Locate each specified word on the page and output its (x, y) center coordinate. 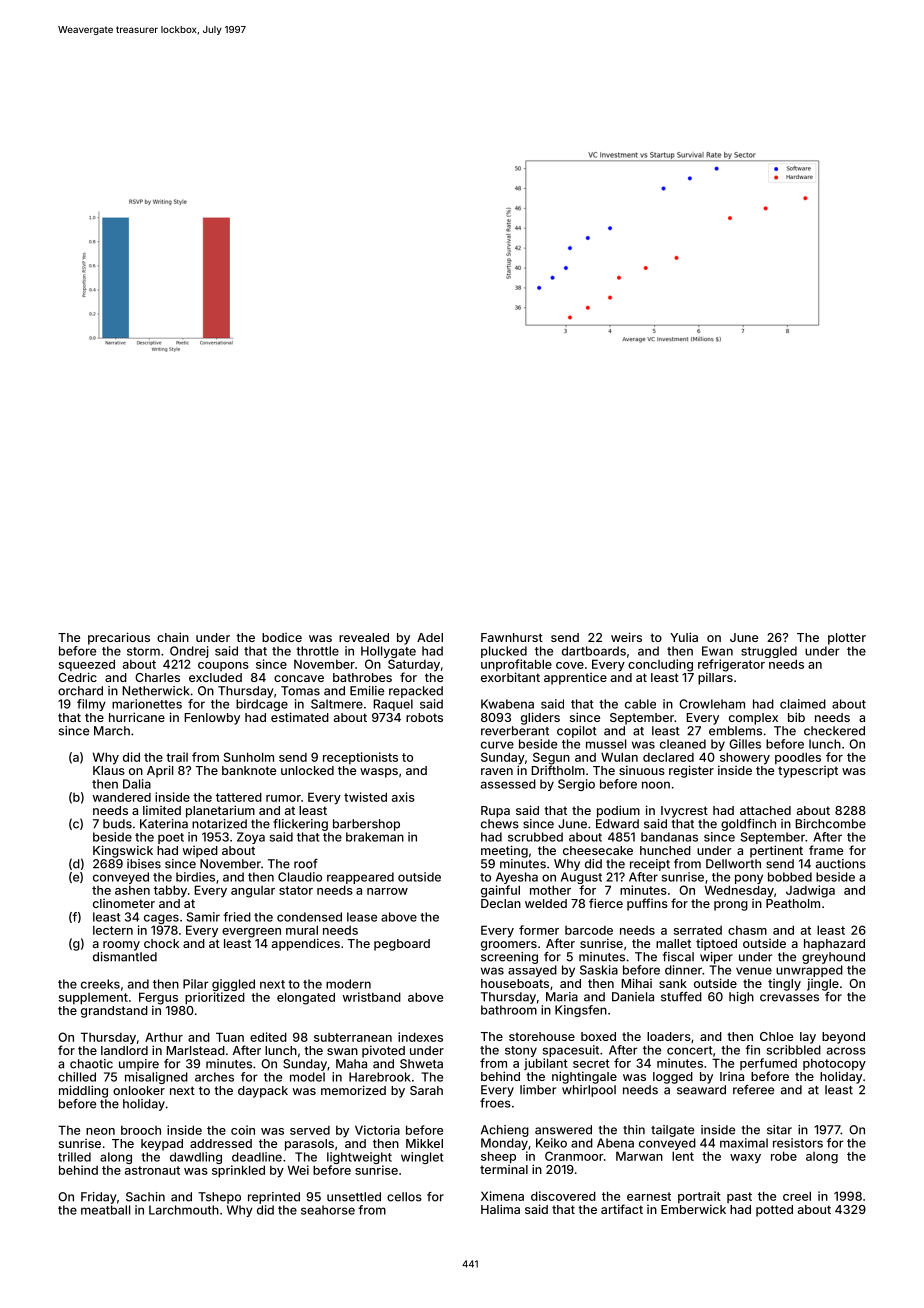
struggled (769, 652)
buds (117, 824)
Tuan (230, 1037)
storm (143, 651)
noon (656, 785)
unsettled (354, 1197)
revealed (364, 637)
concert (689, 1050)
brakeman (375, 837)
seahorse (328, 1210)
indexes (420, 1037)
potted (774, 1211)
